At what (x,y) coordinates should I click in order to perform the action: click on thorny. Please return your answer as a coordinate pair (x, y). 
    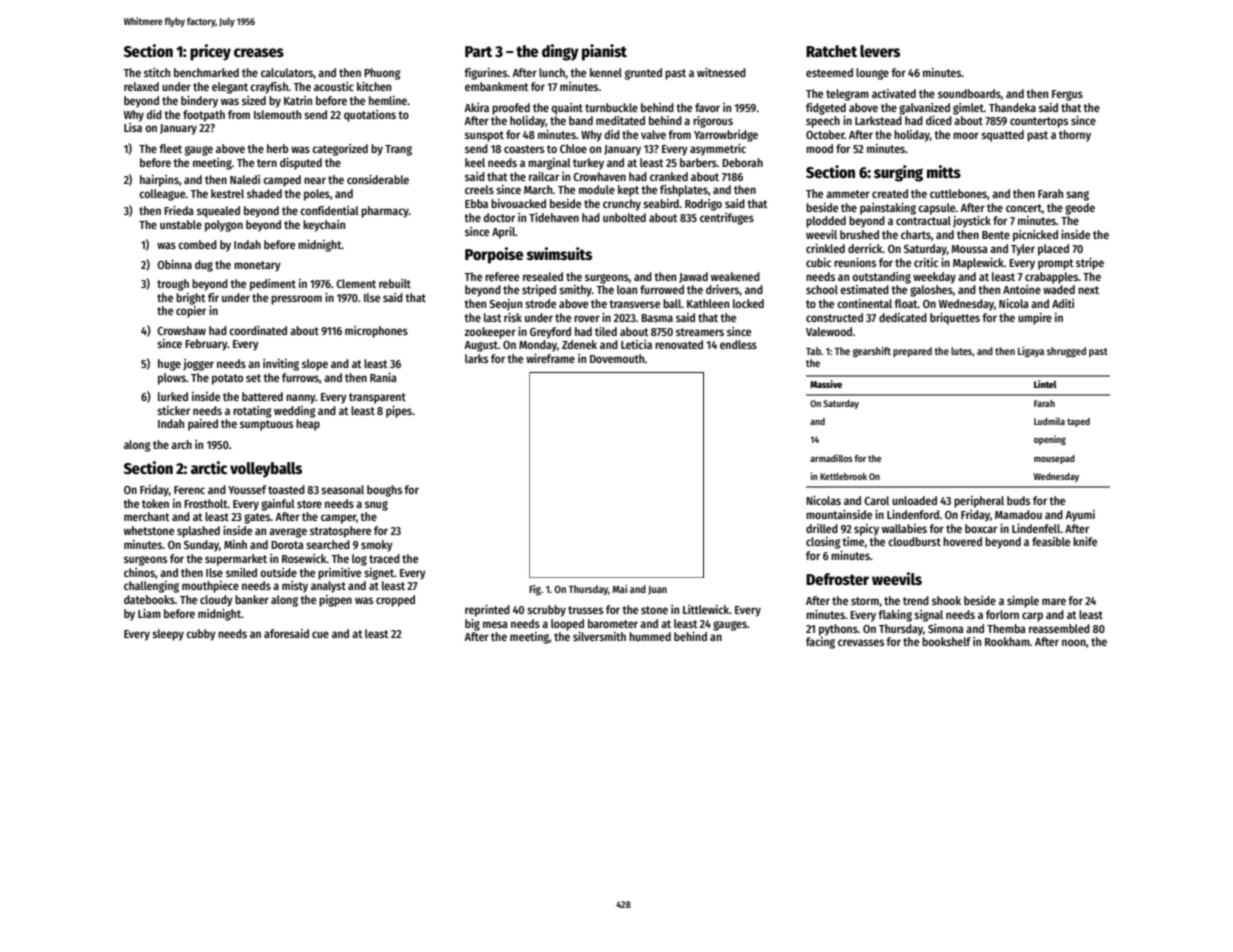
    Looking at the image, I should click on (1075, 136).
